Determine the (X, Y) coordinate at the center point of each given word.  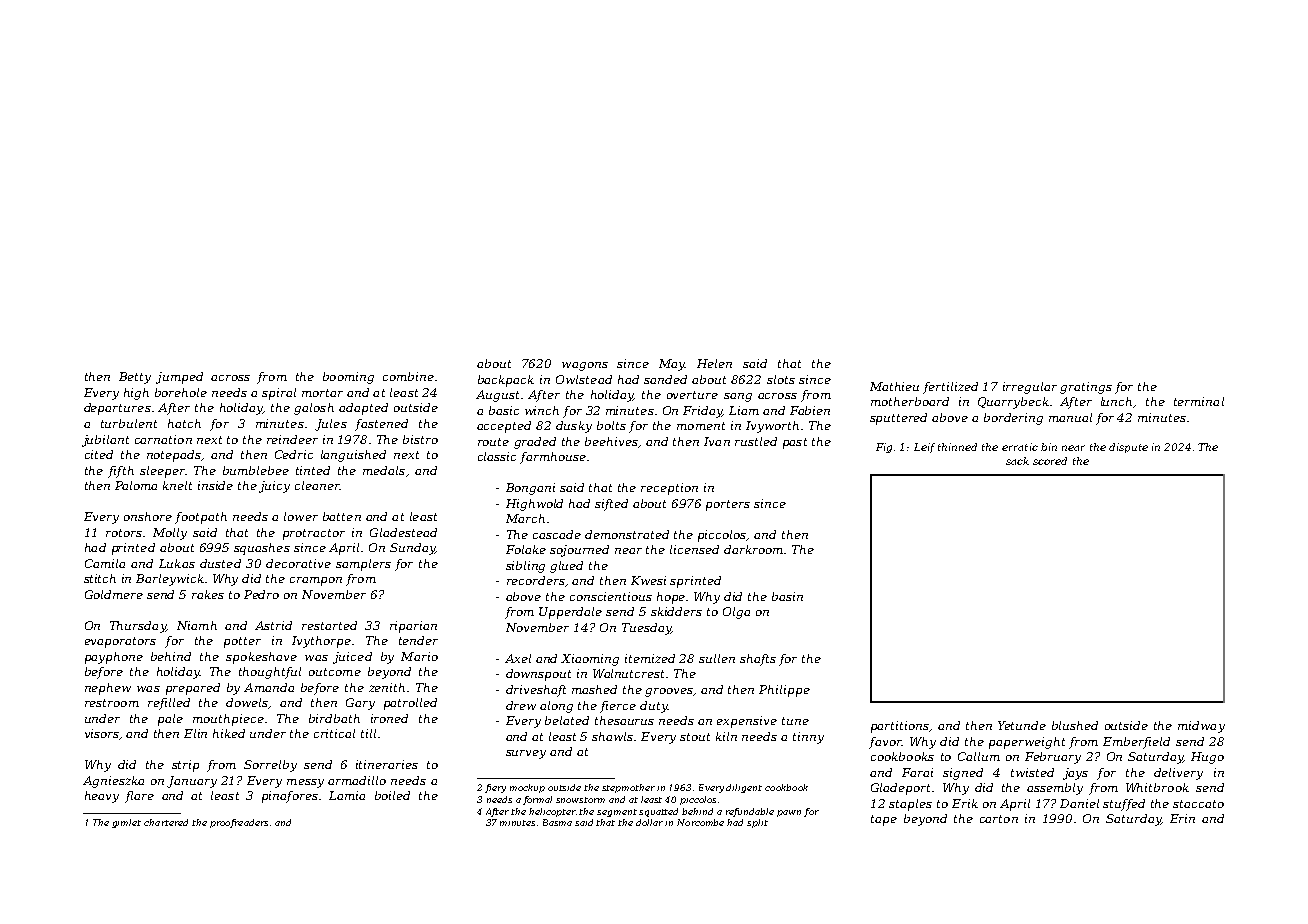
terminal (1199, 401)
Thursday (138, 627)
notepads (174, 456)
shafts (758, 660)
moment (701, 426)
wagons (585, 366)
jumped (179, 378)
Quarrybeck (1013, 403)
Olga (736, 613)
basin (787, 596)
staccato (1198, 804)
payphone (114, 658)
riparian (413, 627)
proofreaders (239, 823)
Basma (557, 822)
